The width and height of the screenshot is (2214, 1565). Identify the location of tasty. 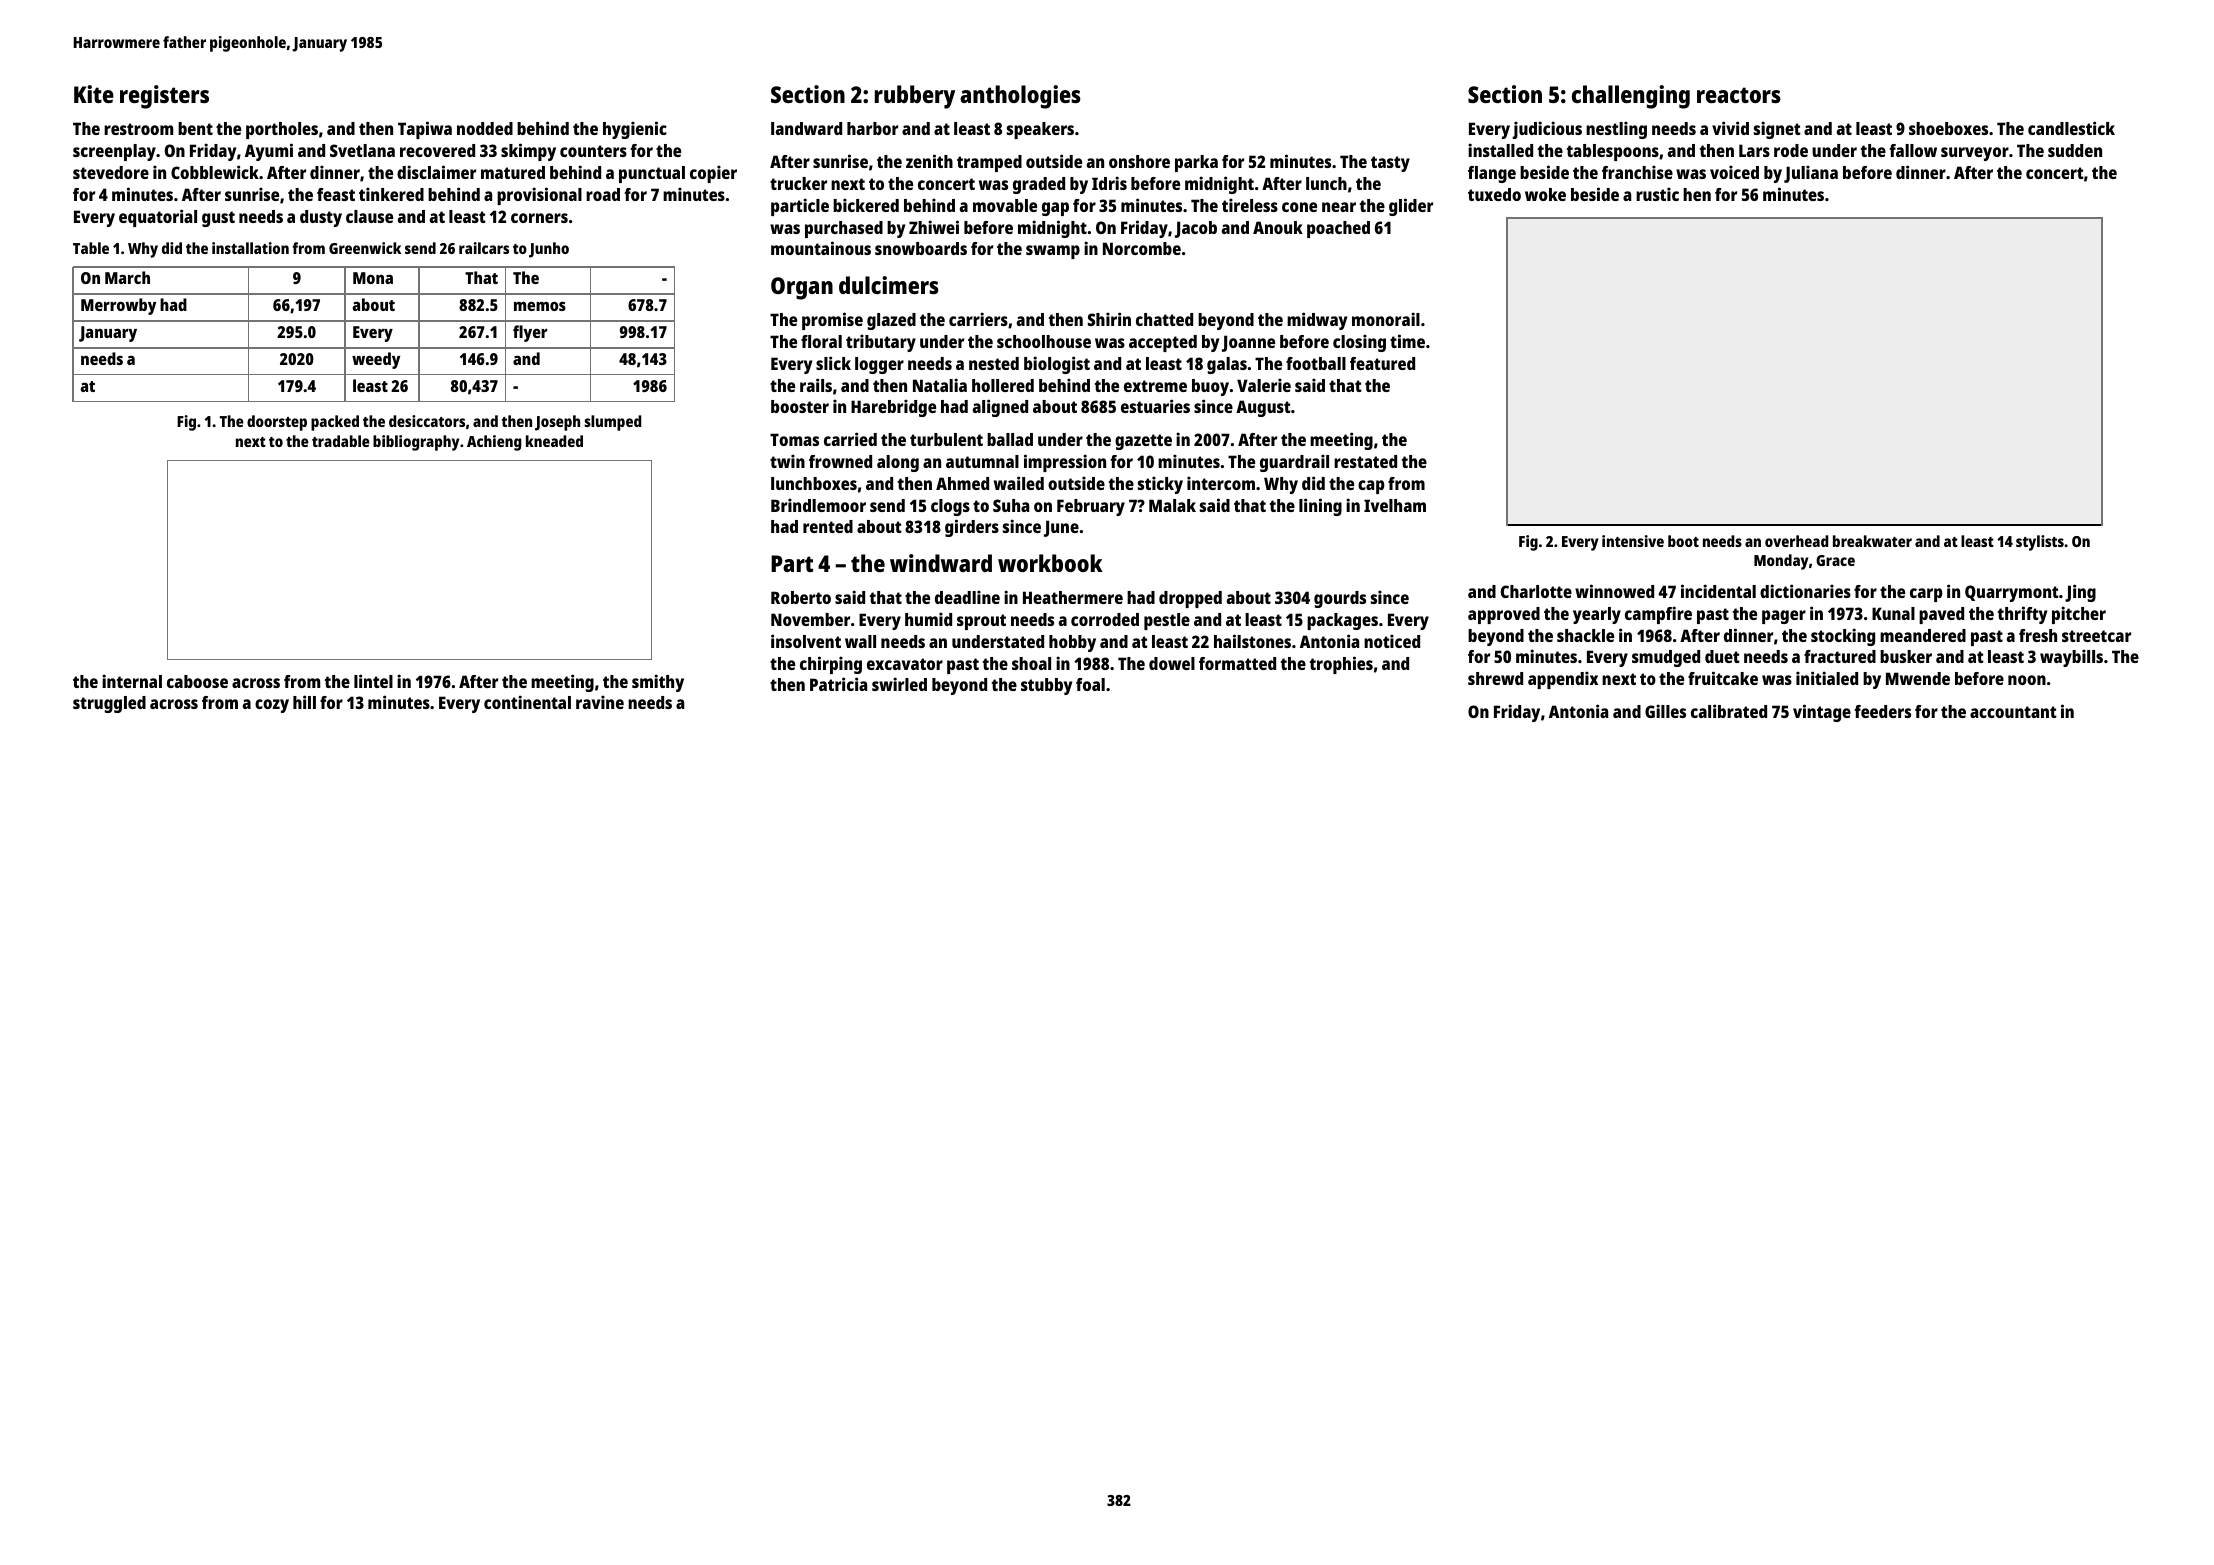
(1390, 164).
